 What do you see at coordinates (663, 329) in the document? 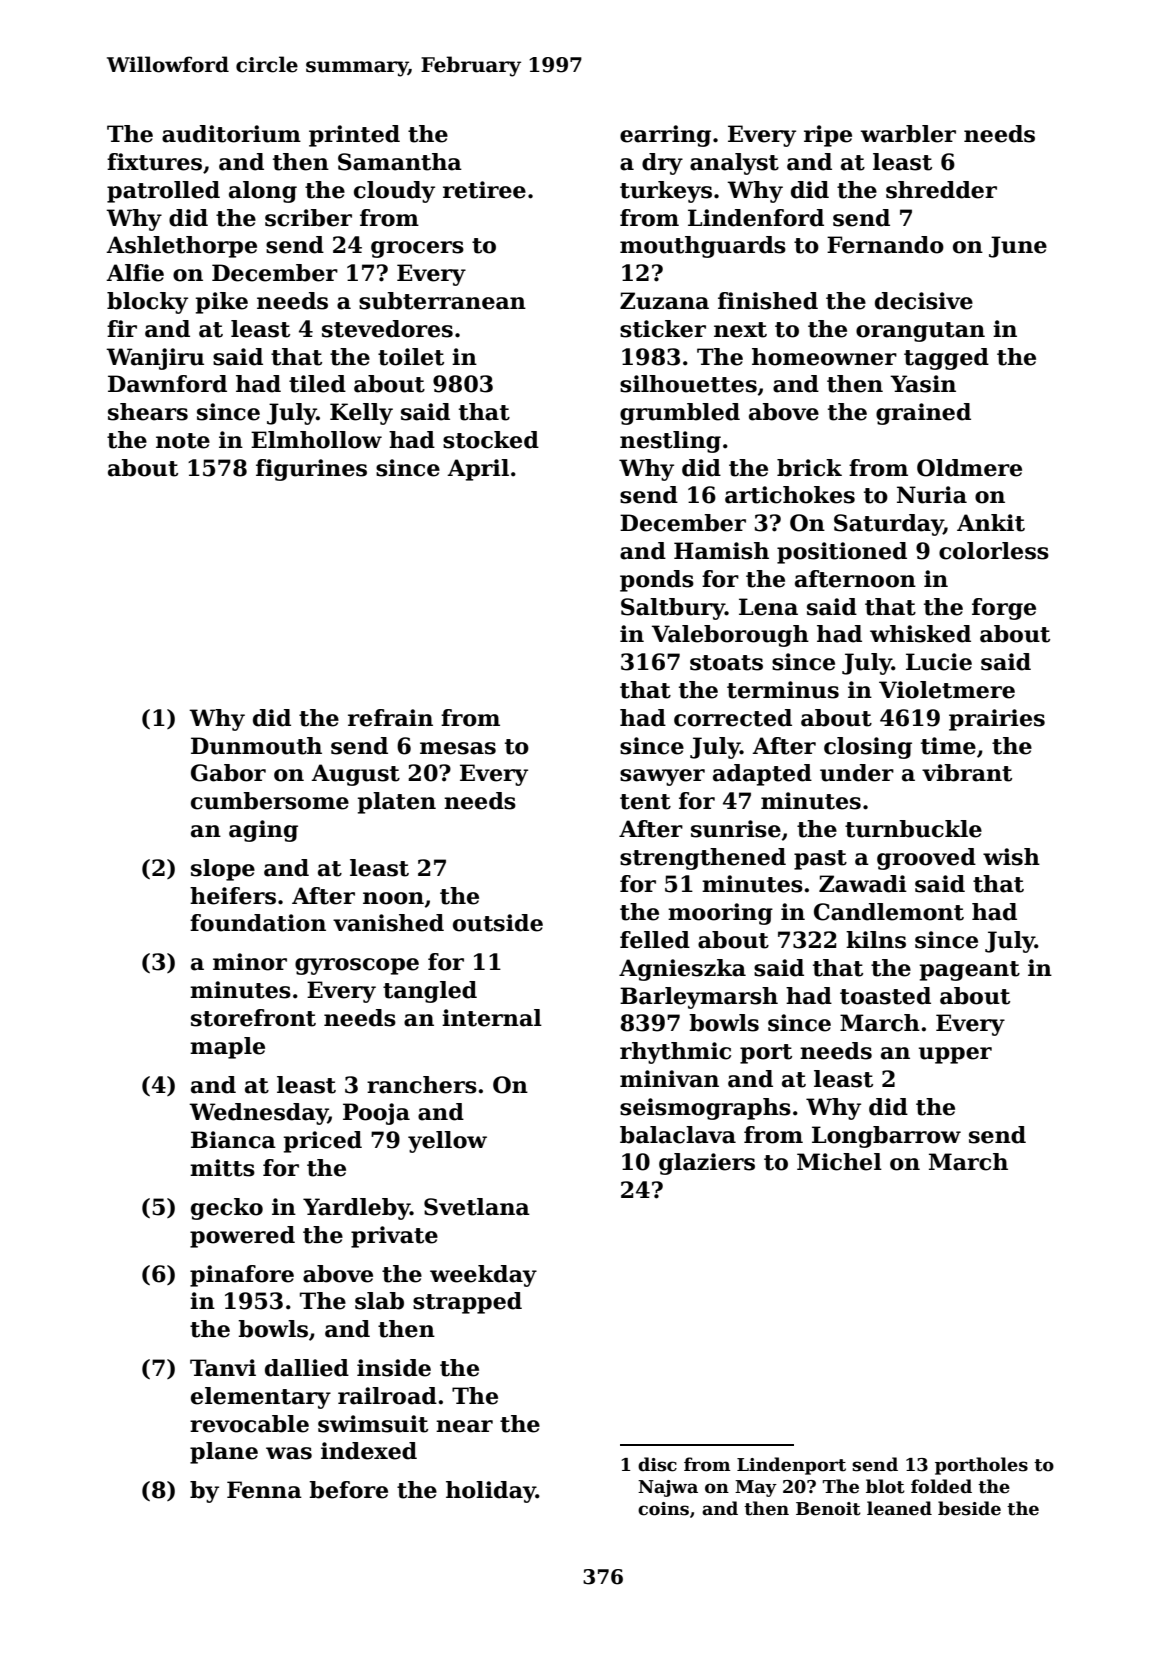
I see `sticker` at bounding box center [663, 329].
